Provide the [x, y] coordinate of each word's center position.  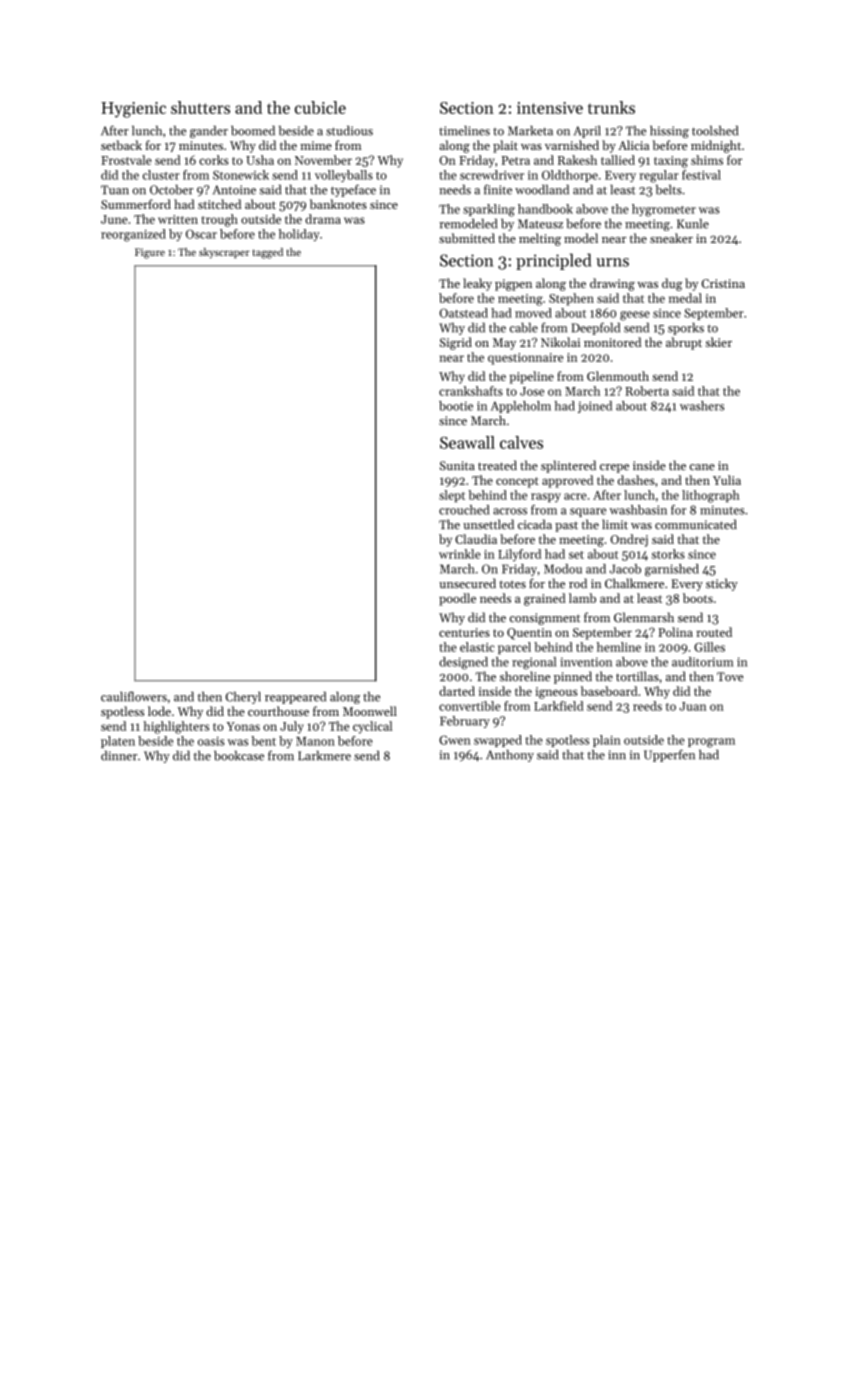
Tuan [115, 190]
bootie [456, 406]
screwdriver [492, 175]
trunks [611, 107]
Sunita [457, 466]
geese [635, 316]
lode [159, 711]
